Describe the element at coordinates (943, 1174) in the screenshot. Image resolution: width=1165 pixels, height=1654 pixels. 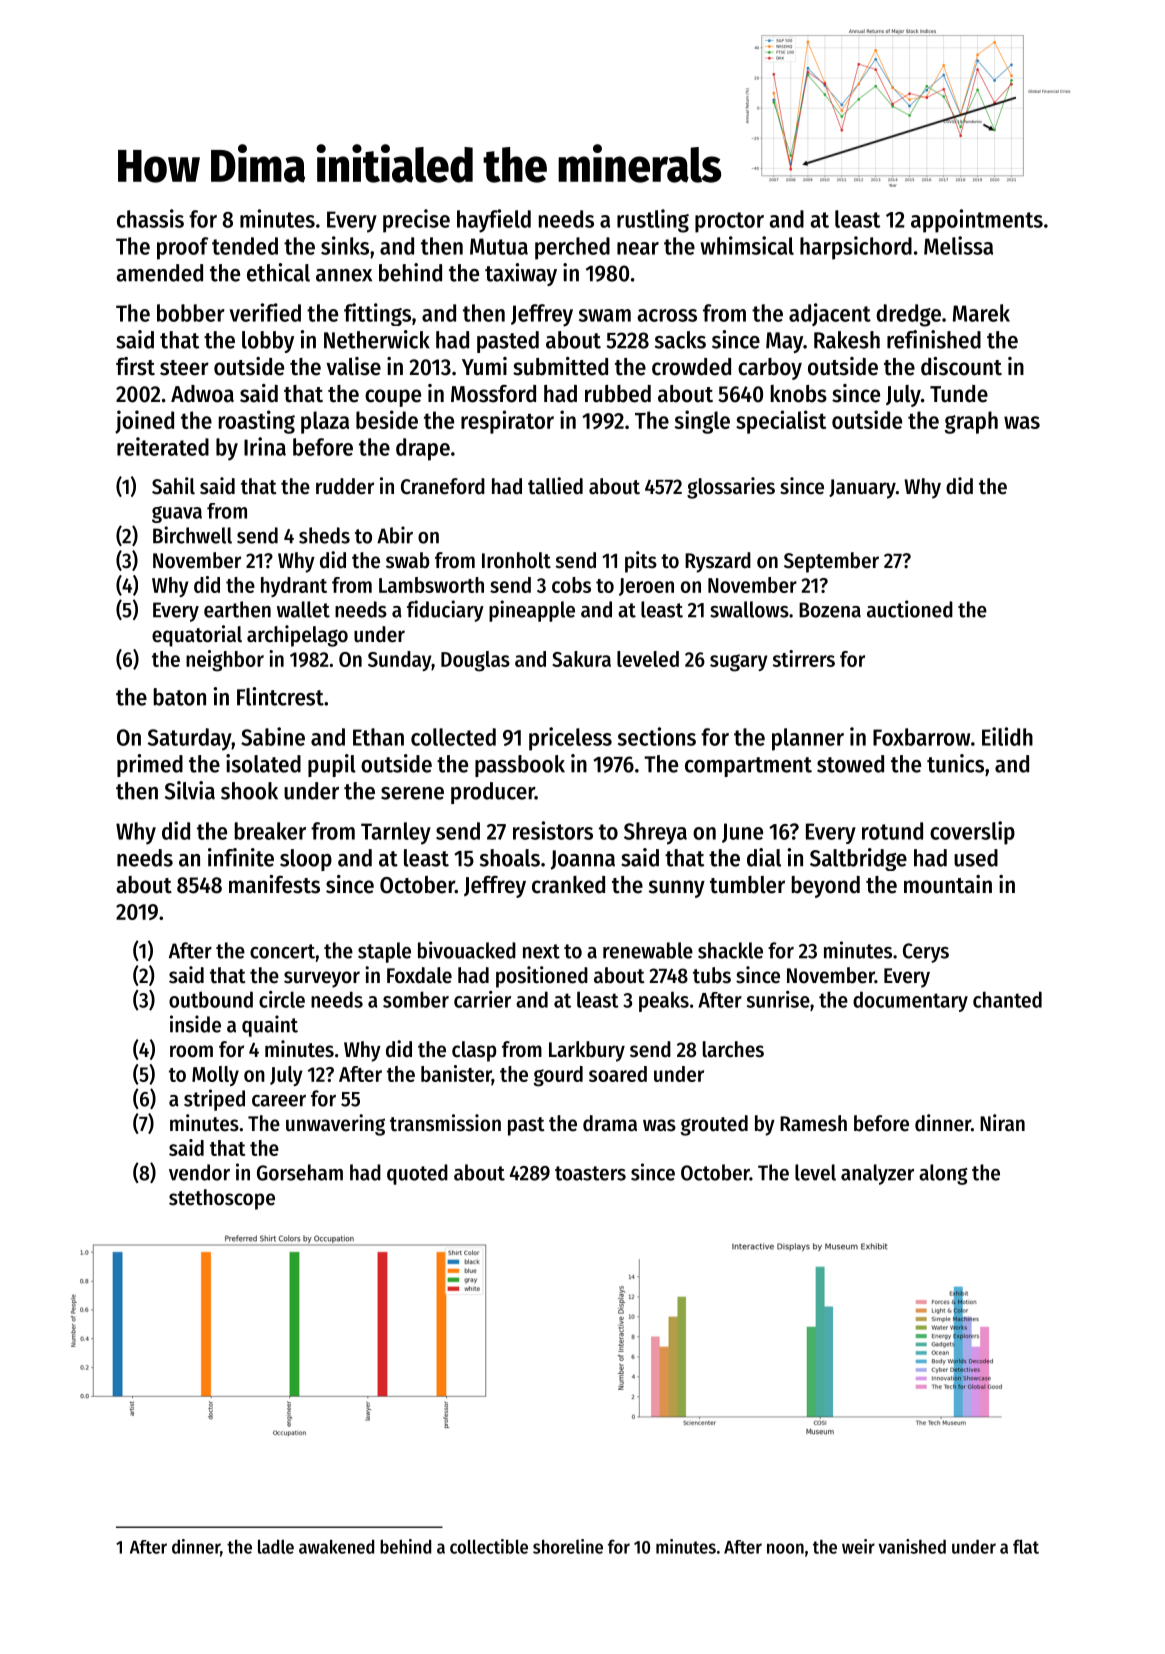
I see `along` at that location.
